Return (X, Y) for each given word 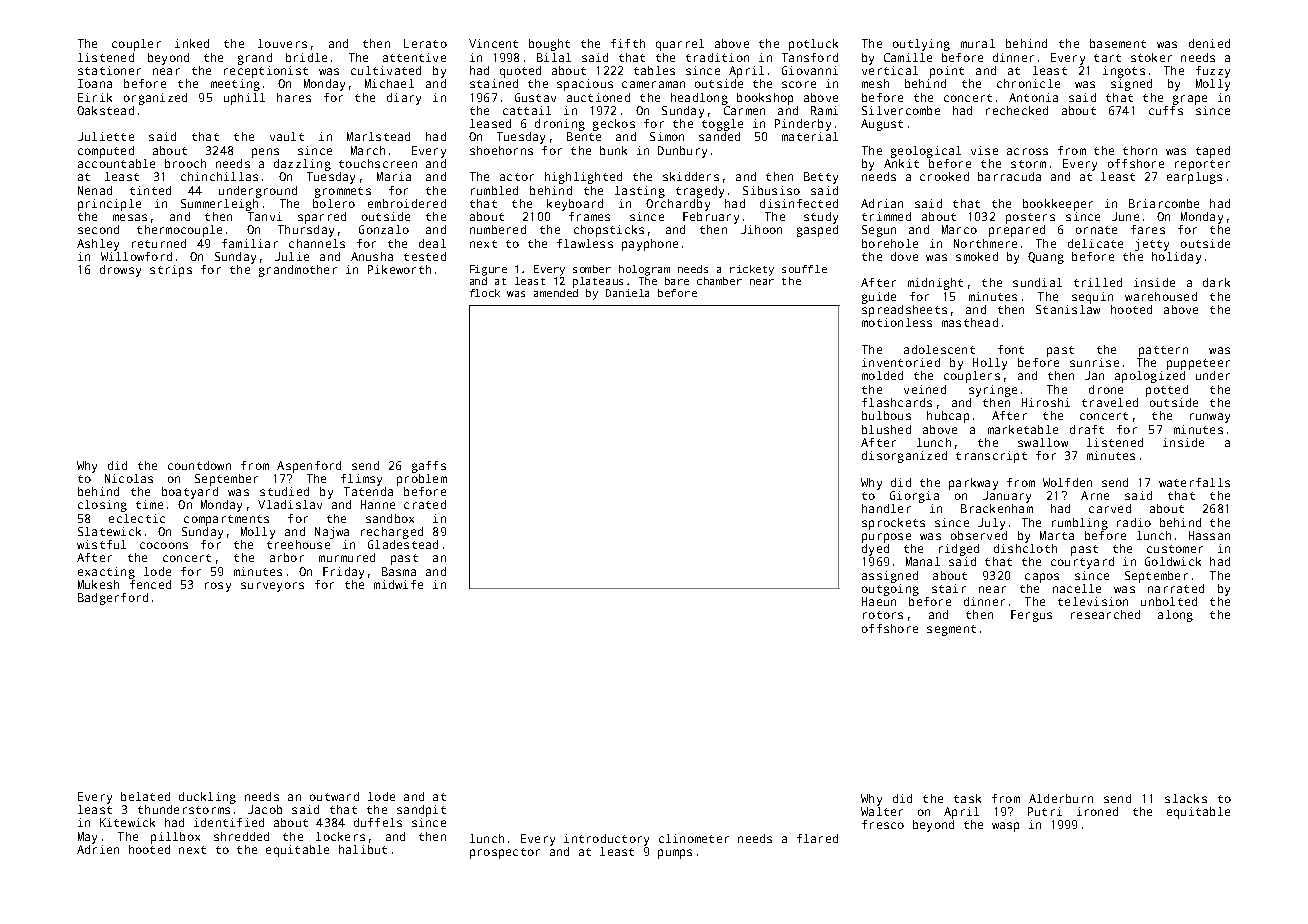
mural (978, 43)
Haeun (879, 601)
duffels (378, 822)
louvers (282, 43)
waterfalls (1194, 482)
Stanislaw (1068, 309)
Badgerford (113, 599)
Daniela (627, 293)
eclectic (137, 518)
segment (951, 630)
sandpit (421, 811)
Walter (882, 811)
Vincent (493, 43)
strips (171, 271)
